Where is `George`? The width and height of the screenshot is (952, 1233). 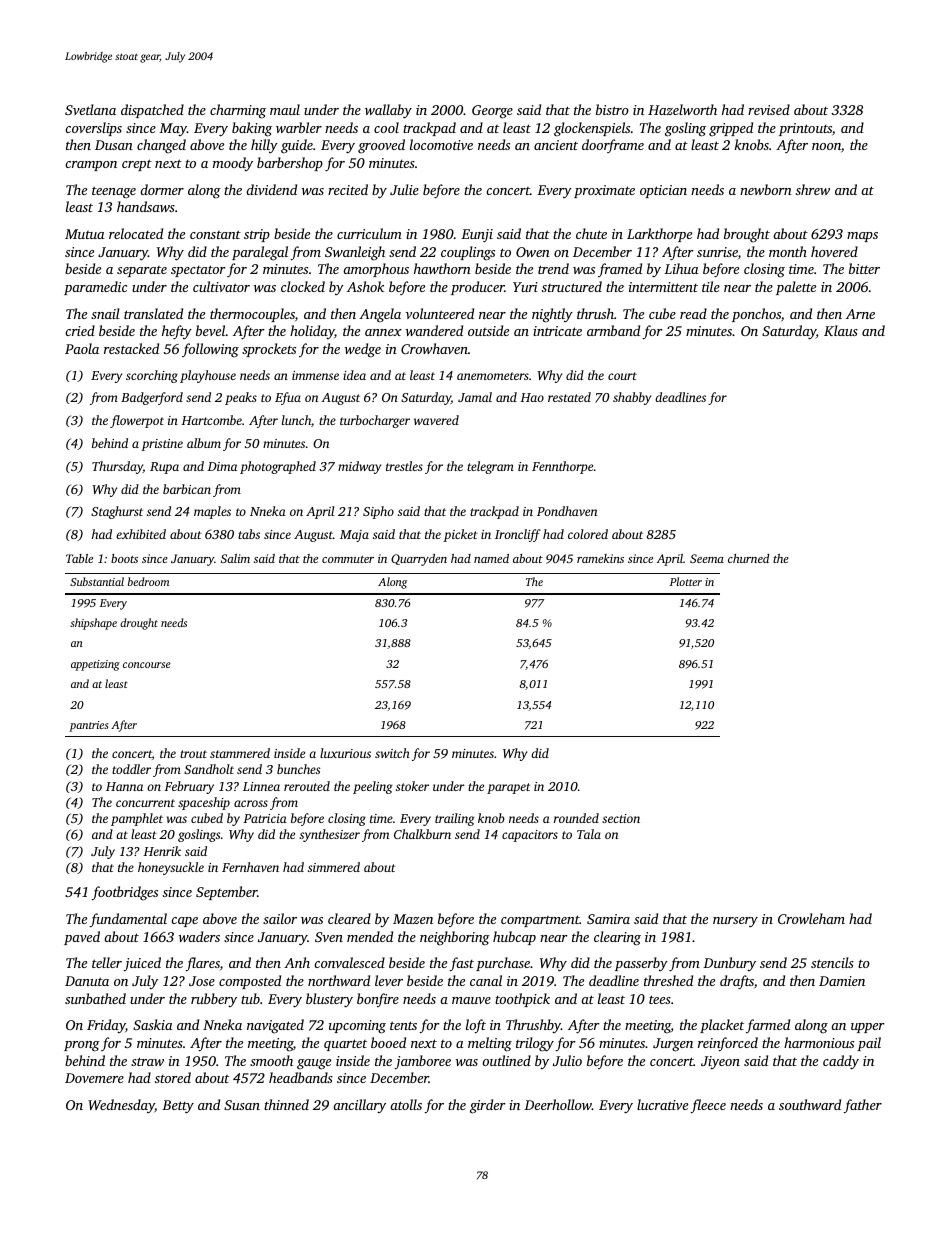 George is located at coordinates (492, 112).
